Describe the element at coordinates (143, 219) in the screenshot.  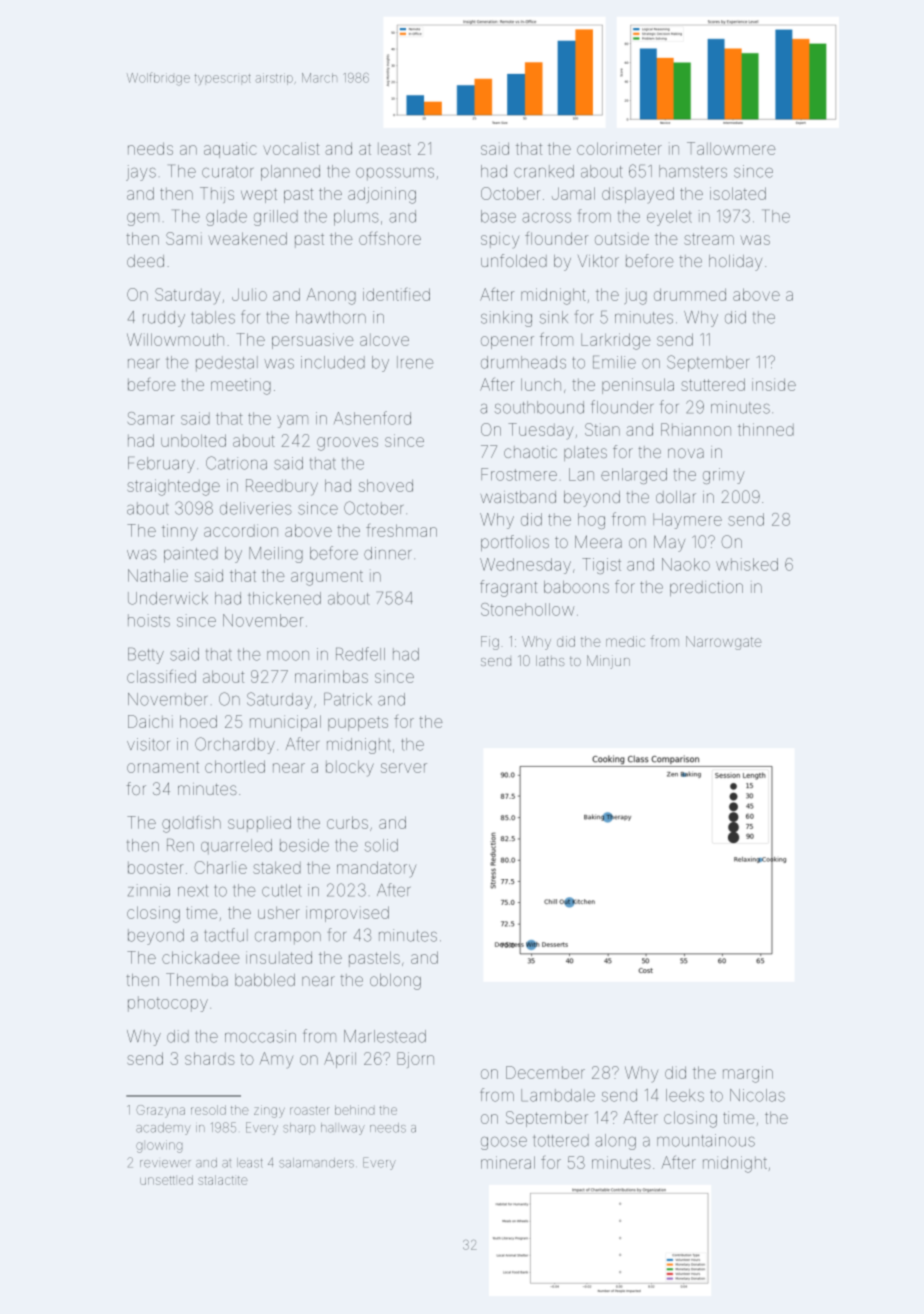
I see `gem` at that location.
